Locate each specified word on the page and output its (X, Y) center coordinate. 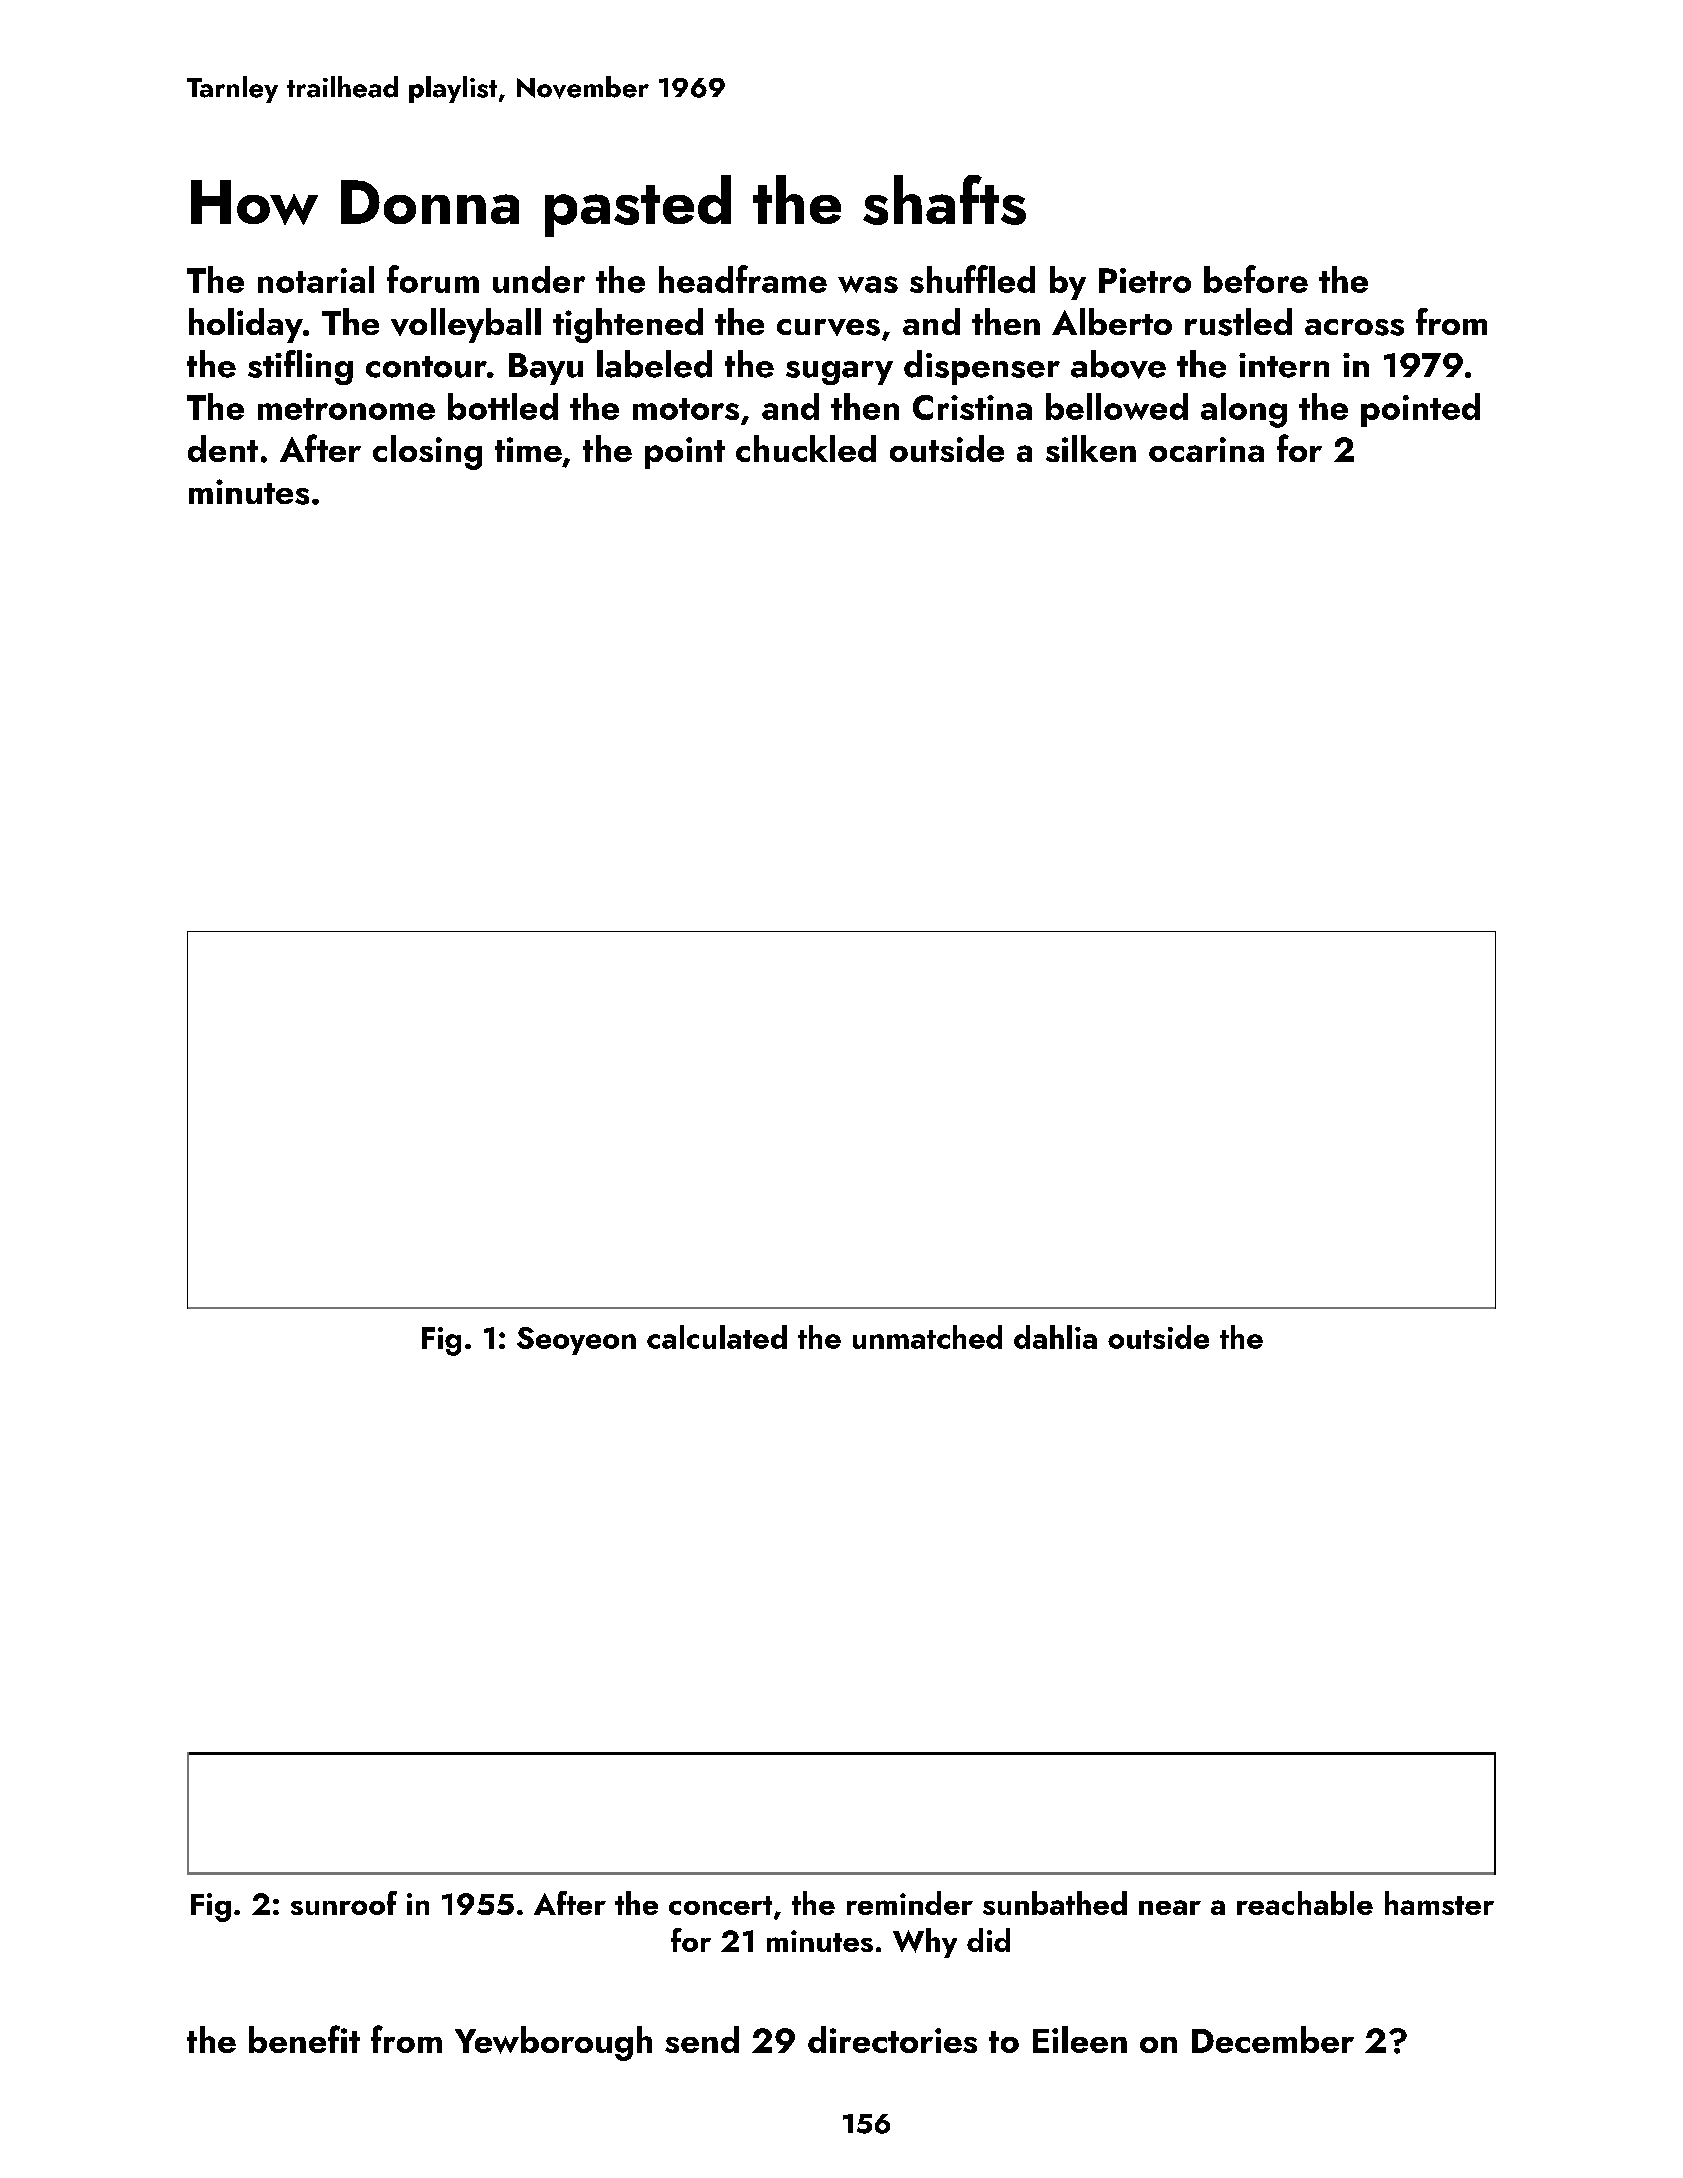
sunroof (344, 1903)
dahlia (1055, 1337)
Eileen (1080, 2039)
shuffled (972, 279)
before (1256, 279)
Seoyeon (576, 1341)
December (1273, 2039)
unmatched (927, 1337)
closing (427, 452)
